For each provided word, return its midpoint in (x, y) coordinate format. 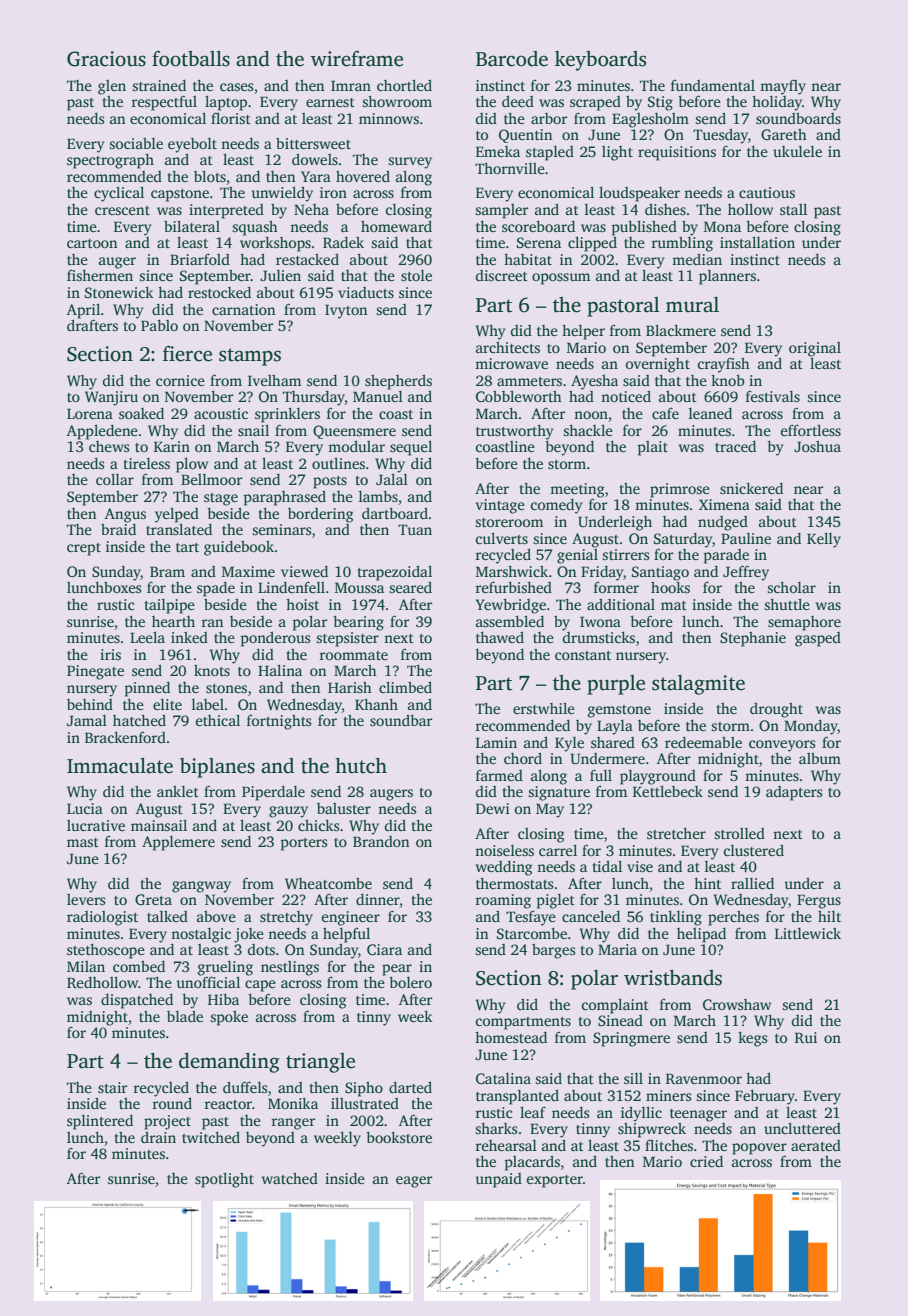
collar (115, 479)
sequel (411, 448)
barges (554, 951)
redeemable (703, 742)
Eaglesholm (650, 120)
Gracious (106, 59)
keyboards (600, 61)
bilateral (192, 226)
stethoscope (106, 951)
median (697, 259)
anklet (178, 791)
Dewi (493, 808)
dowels (315, 159)
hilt (829, 916)
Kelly (824, 540)
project (167, 1122)
